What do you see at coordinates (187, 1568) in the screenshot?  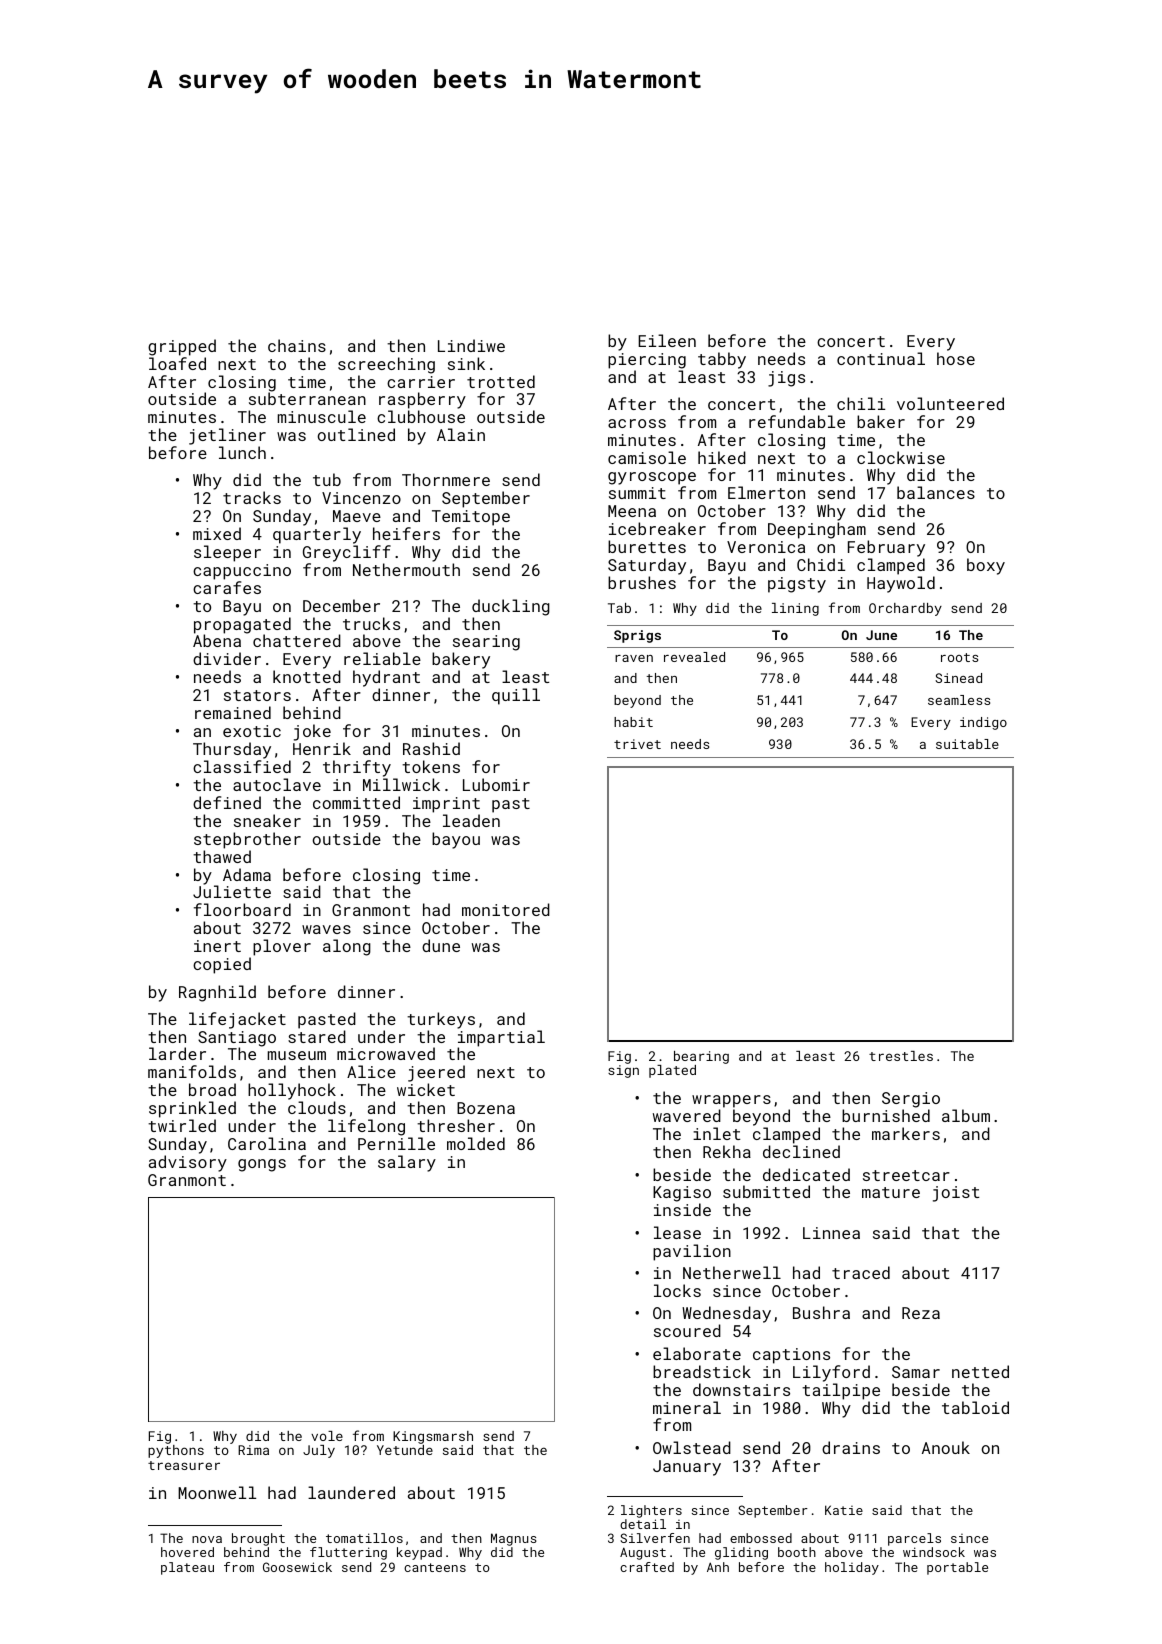 I see `plateau` at bounding box center [187, 1568].
